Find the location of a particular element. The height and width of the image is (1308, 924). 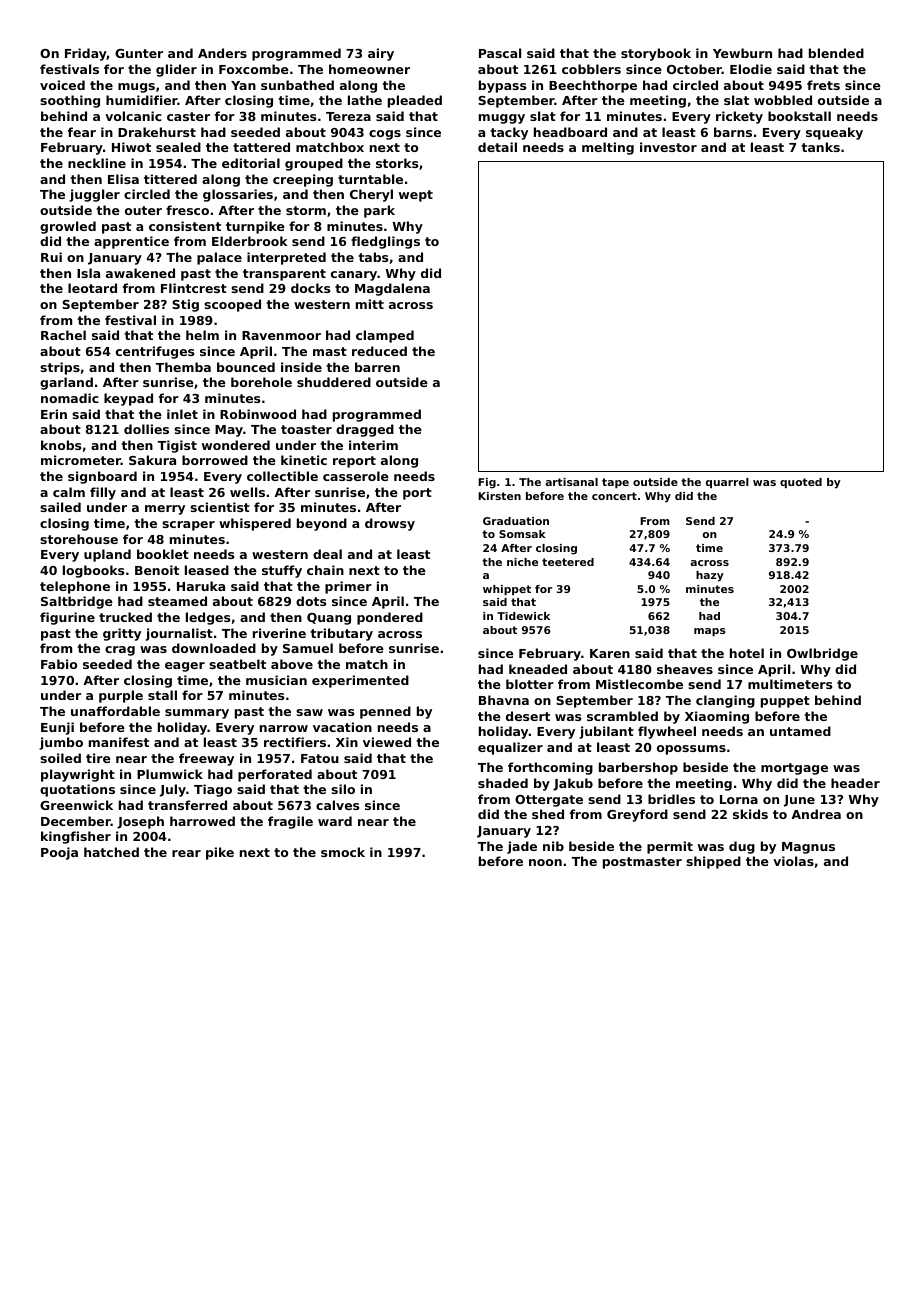

Ravenmoor is located at coordinates (281, 335).
